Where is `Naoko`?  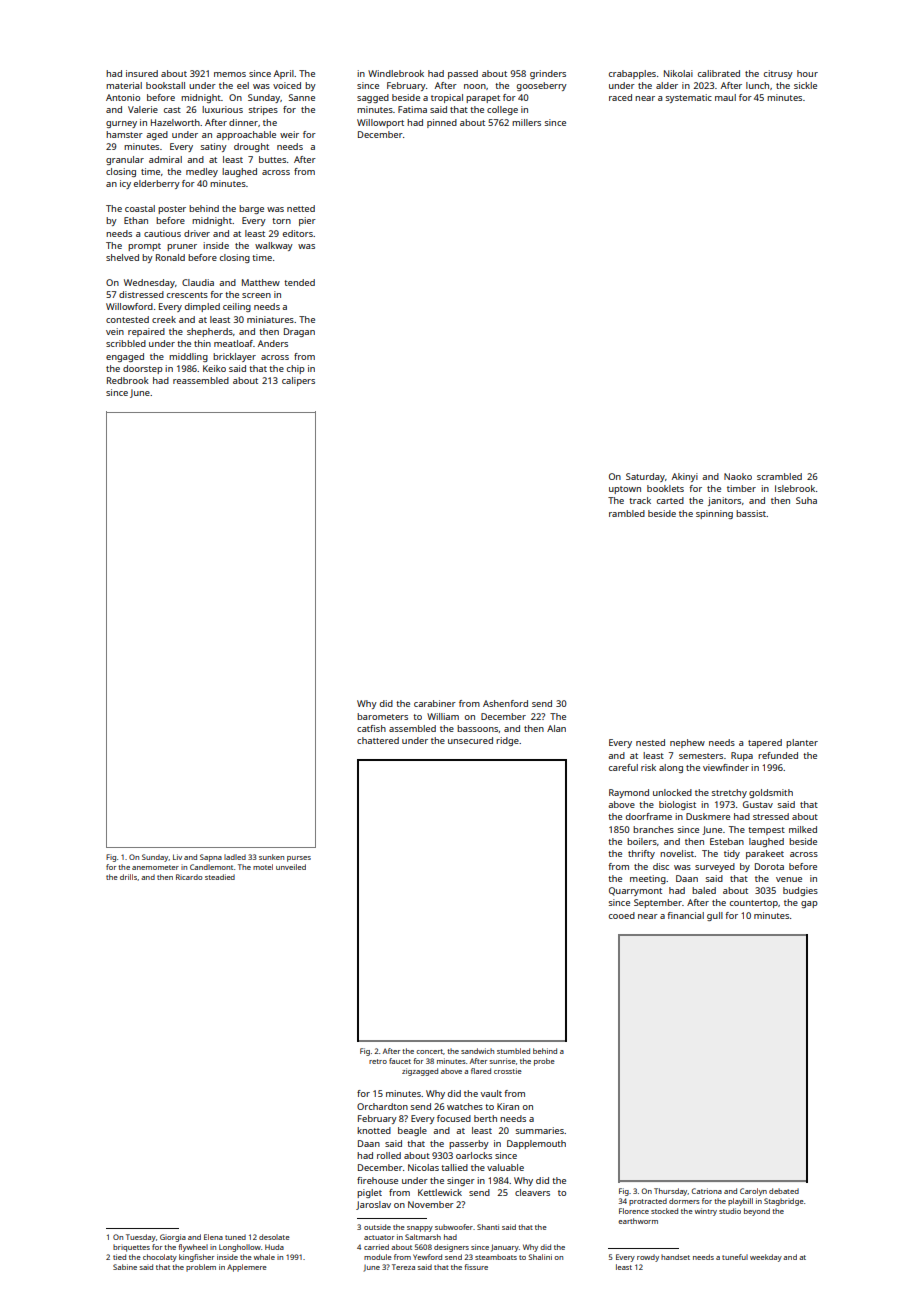 Naoko is located at coordinates (738, 476).
